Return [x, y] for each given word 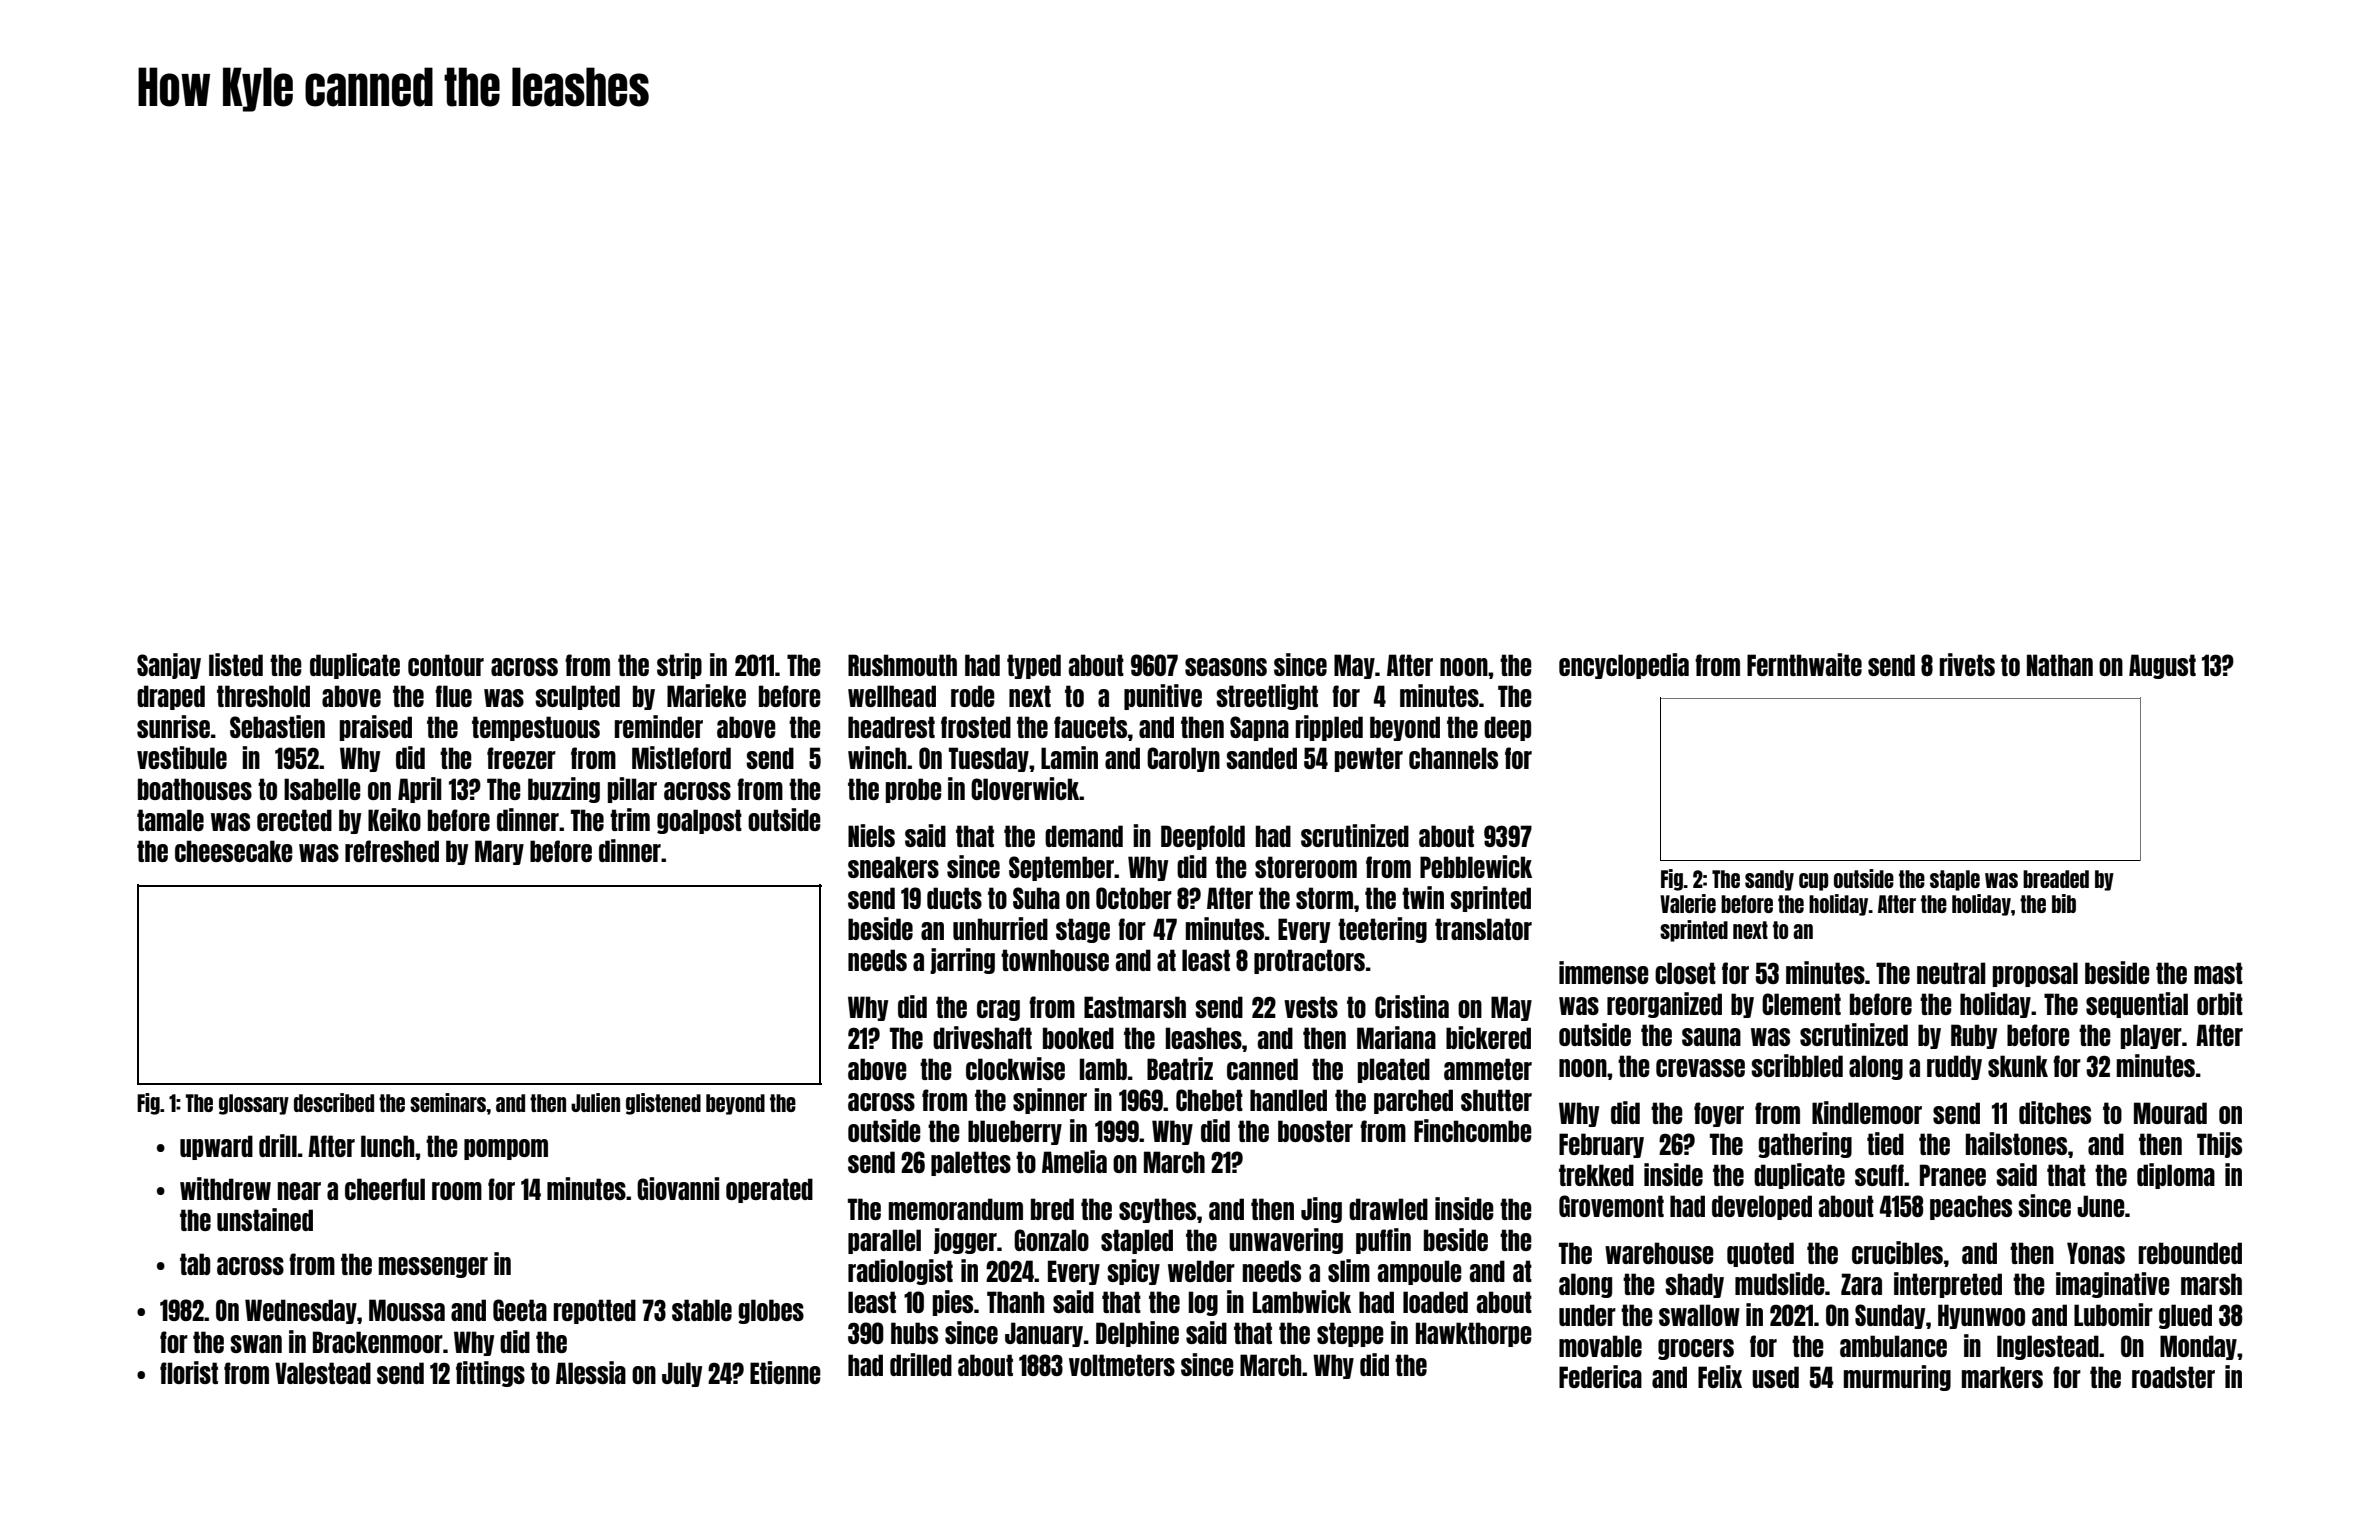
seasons [1226, 667]
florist [189, 1372]
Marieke [706, 695]
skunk [2018, 1066]
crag [998, 1010]
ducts [954, 898]
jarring [962, 961]
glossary [254, 1104]
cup [1814, 882]
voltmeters [1122, 1365]
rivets [1967, 664]
